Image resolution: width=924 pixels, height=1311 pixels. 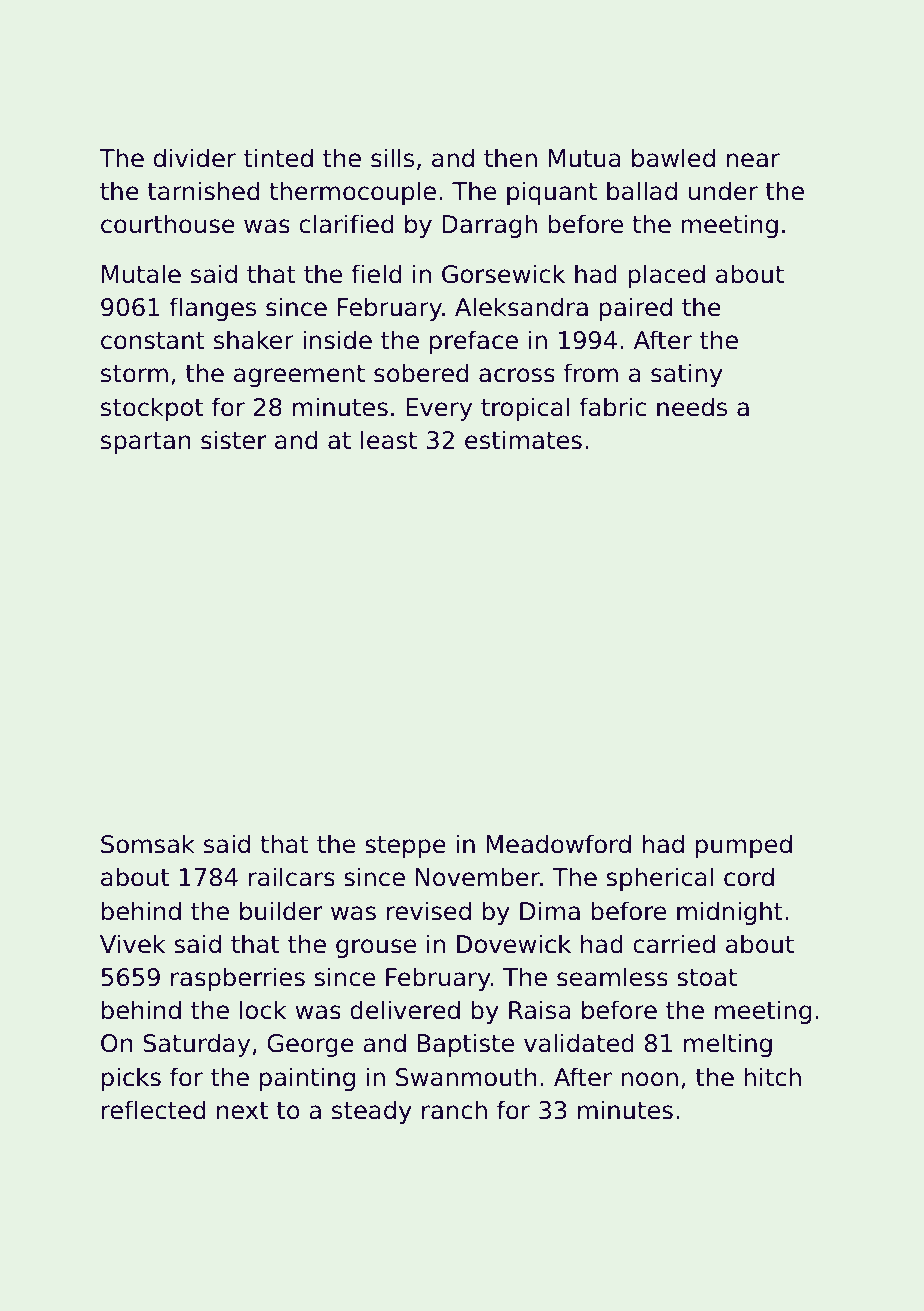 I want to click on next, so click(x=242, y=1111).
